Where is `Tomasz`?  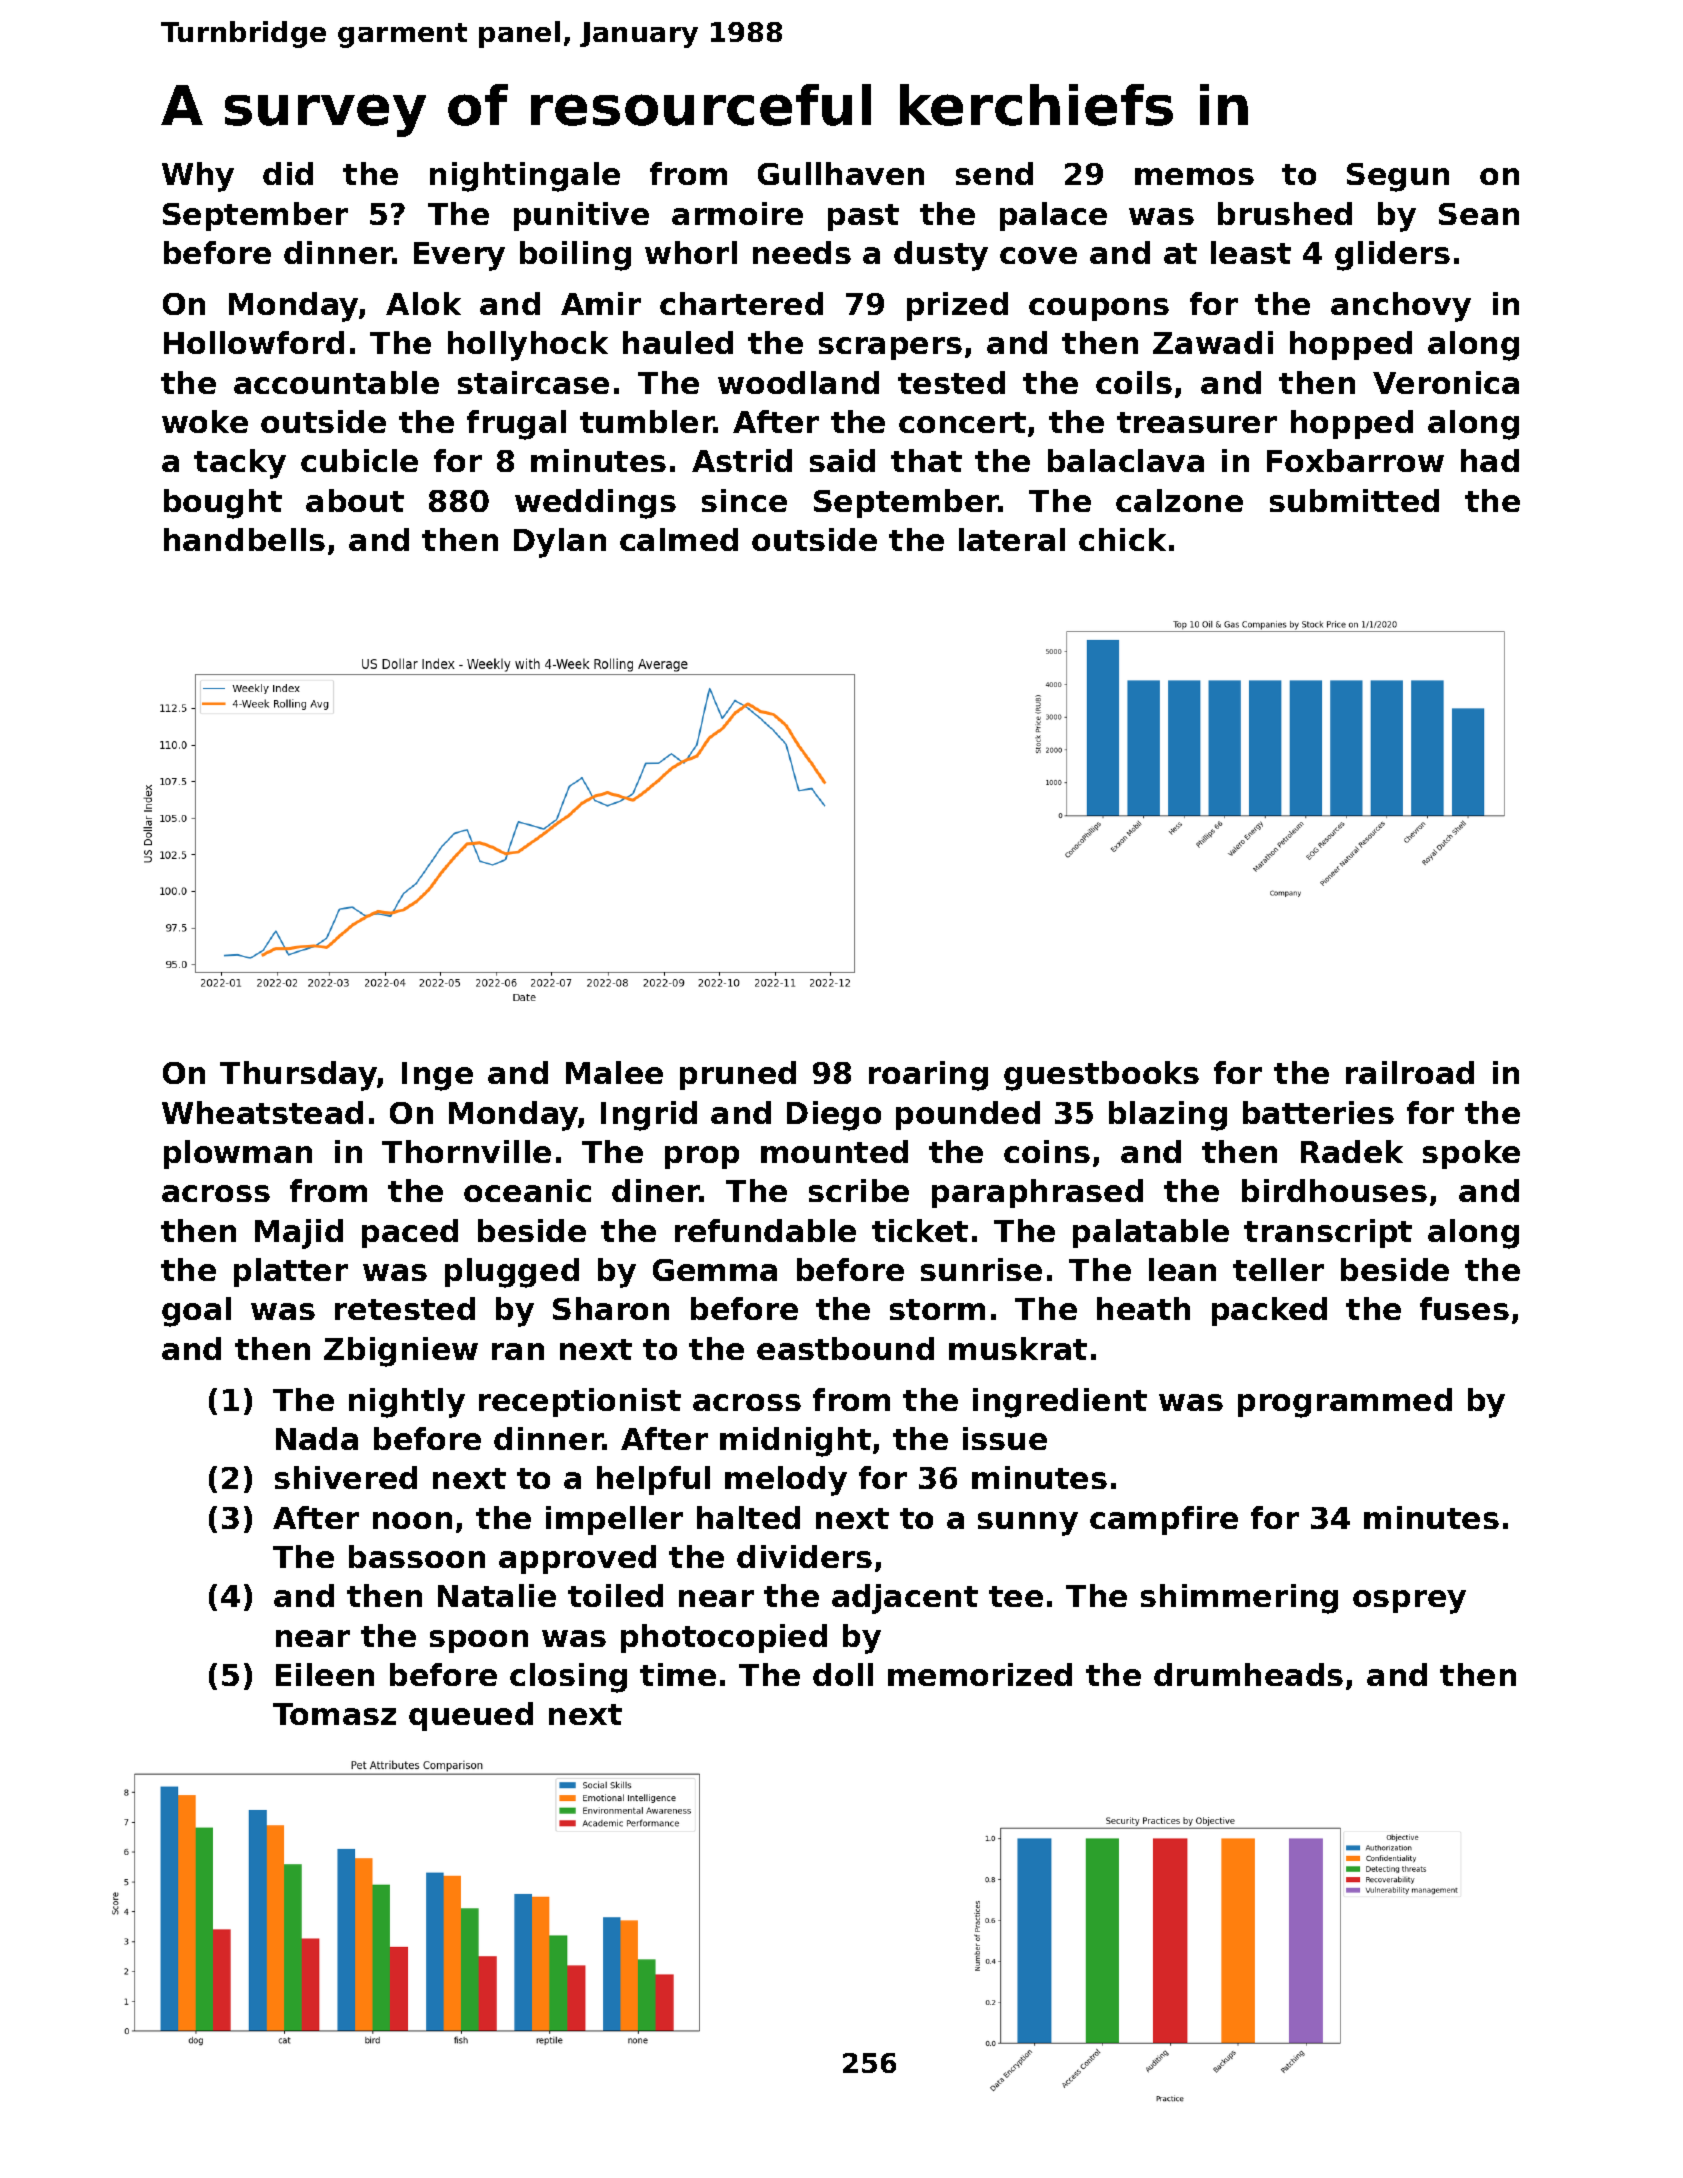
Tomasz is located at coordinates (334, 1714).
